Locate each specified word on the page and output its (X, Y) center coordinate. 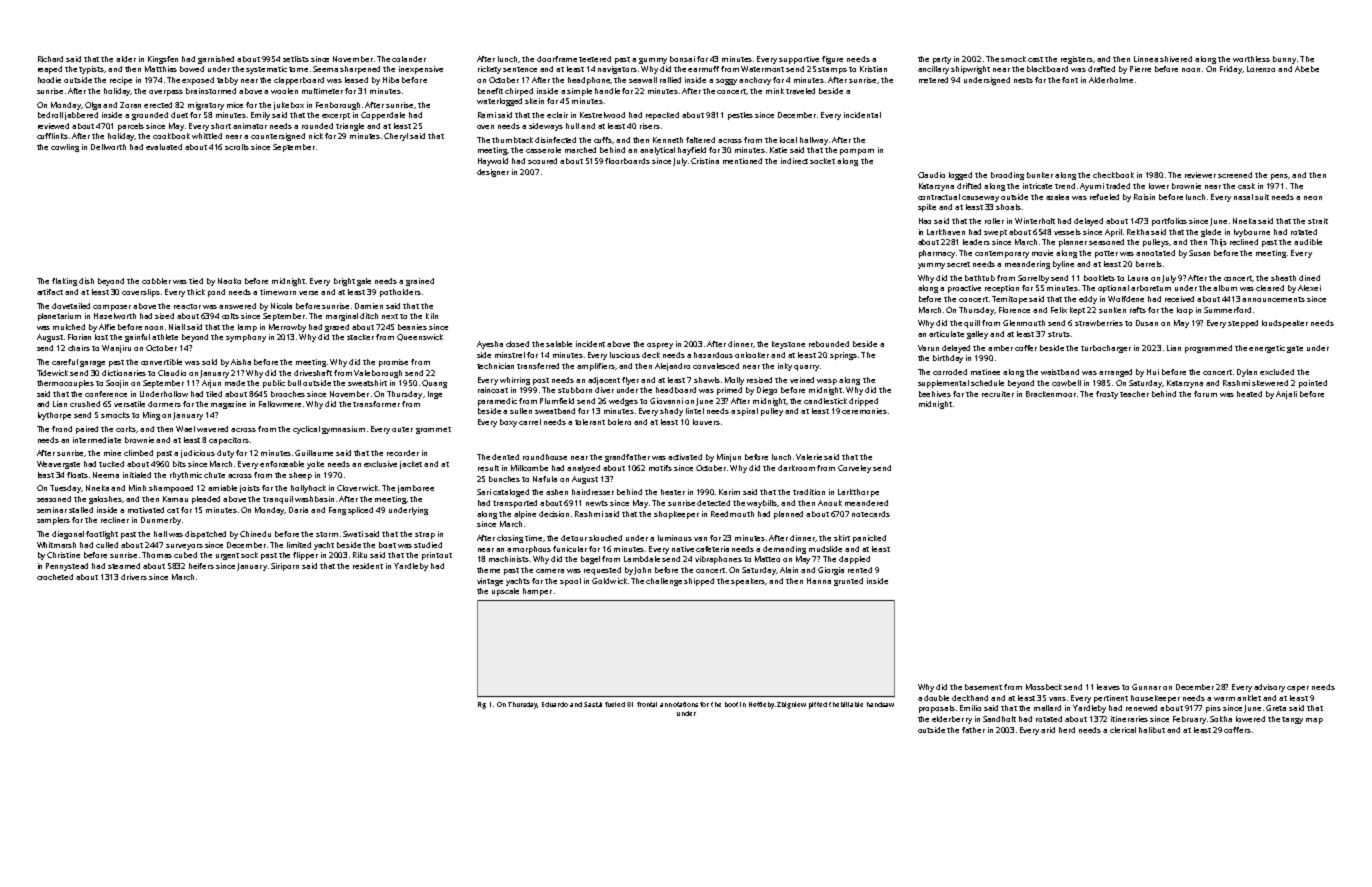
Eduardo (555, 704)
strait (1318, 221)
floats (77, 475)
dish (86, 281)
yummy (931, 266)
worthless (1251, 59)
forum (1205, 394)
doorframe (557, 59)
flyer (630, 381)
